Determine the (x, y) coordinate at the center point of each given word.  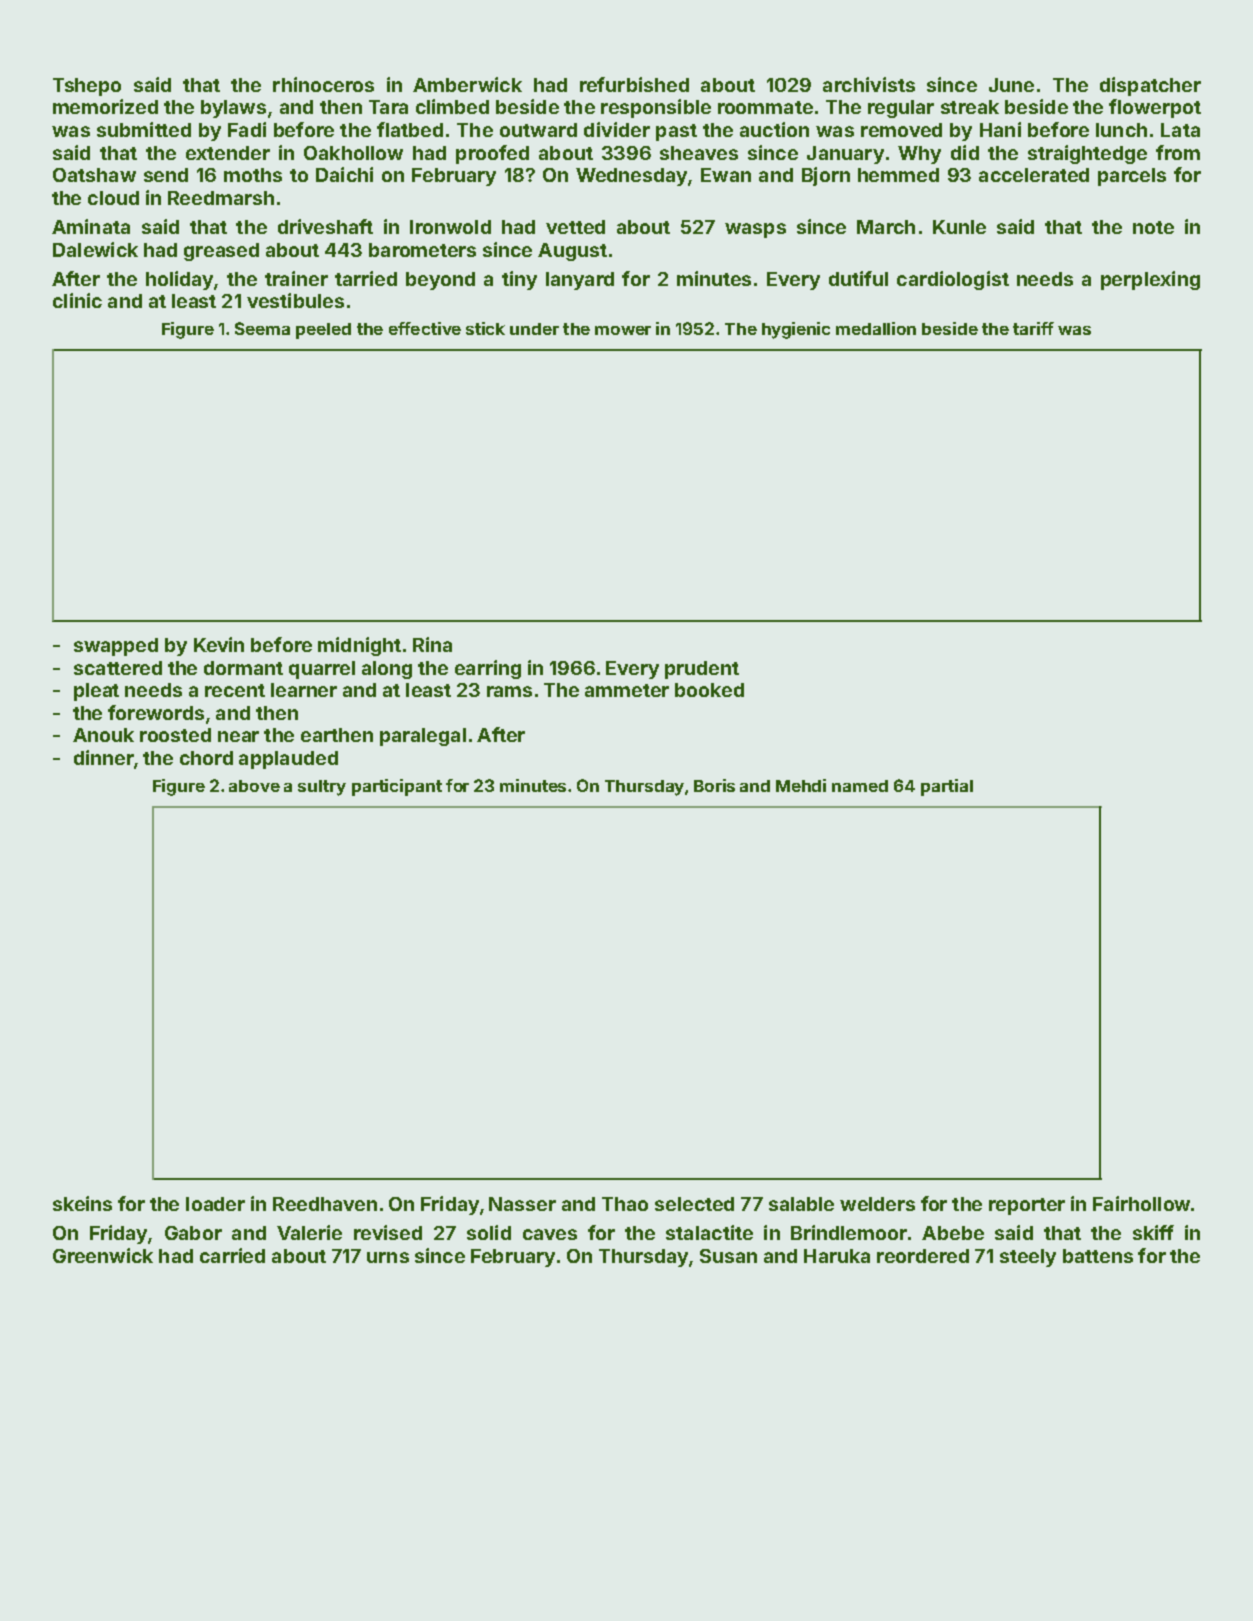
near (238, 736)
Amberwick (467, 84)
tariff (1033, 328)
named (860, 786)
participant (397, 787)
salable (801, 1204)
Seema (262, 328)
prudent (702, 670)
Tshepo (87, 87)
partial (947, 787)
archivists (869, 84)
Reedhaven (325, 1204)
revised (388, 1232)
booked (709, 690)
